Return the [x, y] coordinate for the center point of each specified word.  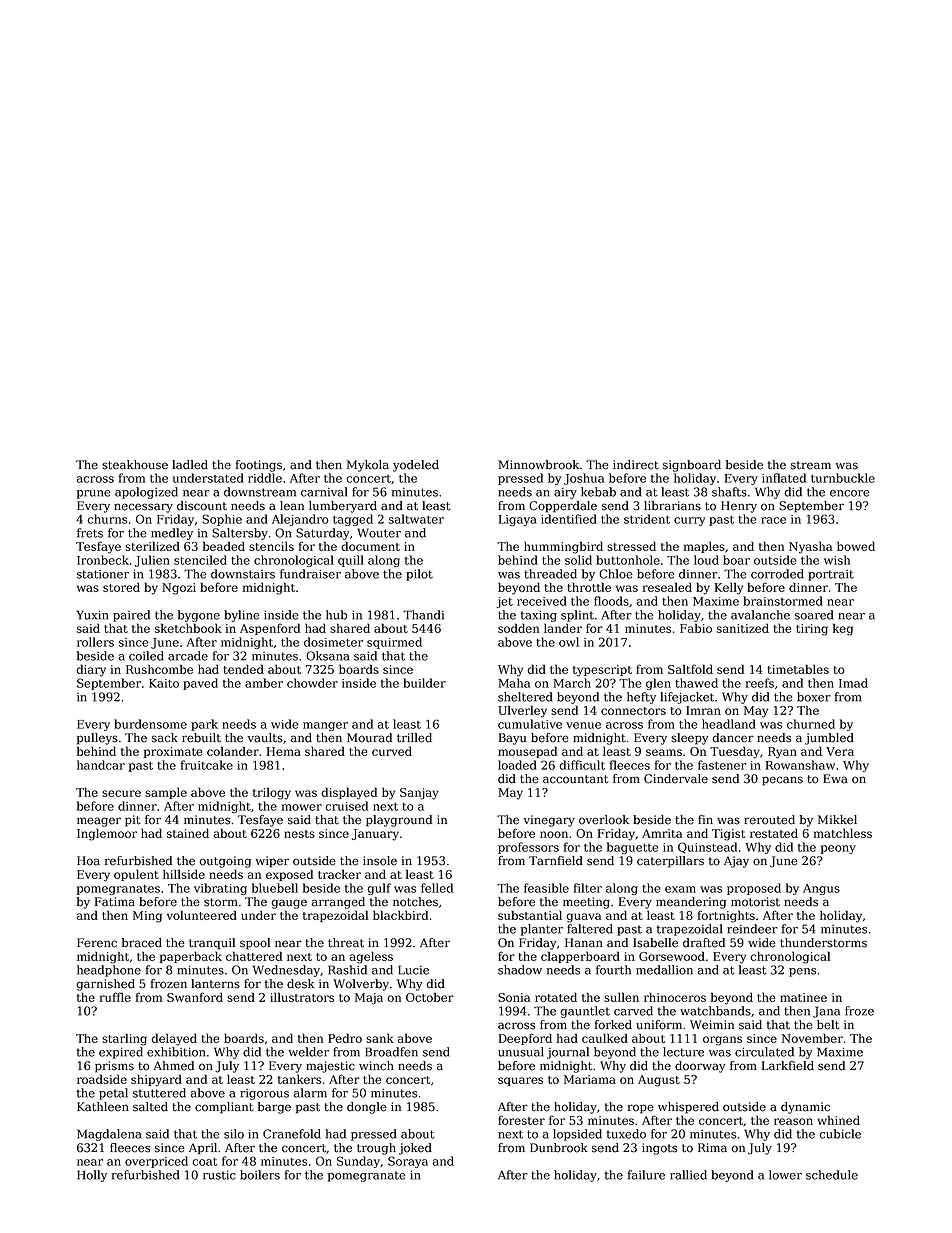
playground [399, 821]
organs [722, 1041]
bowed [856, 546]
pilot [419, 575]
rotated [556, 997]
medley [172, 534]
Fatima [115, 902]
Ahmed [174, 1066]
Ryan [782, 753]
